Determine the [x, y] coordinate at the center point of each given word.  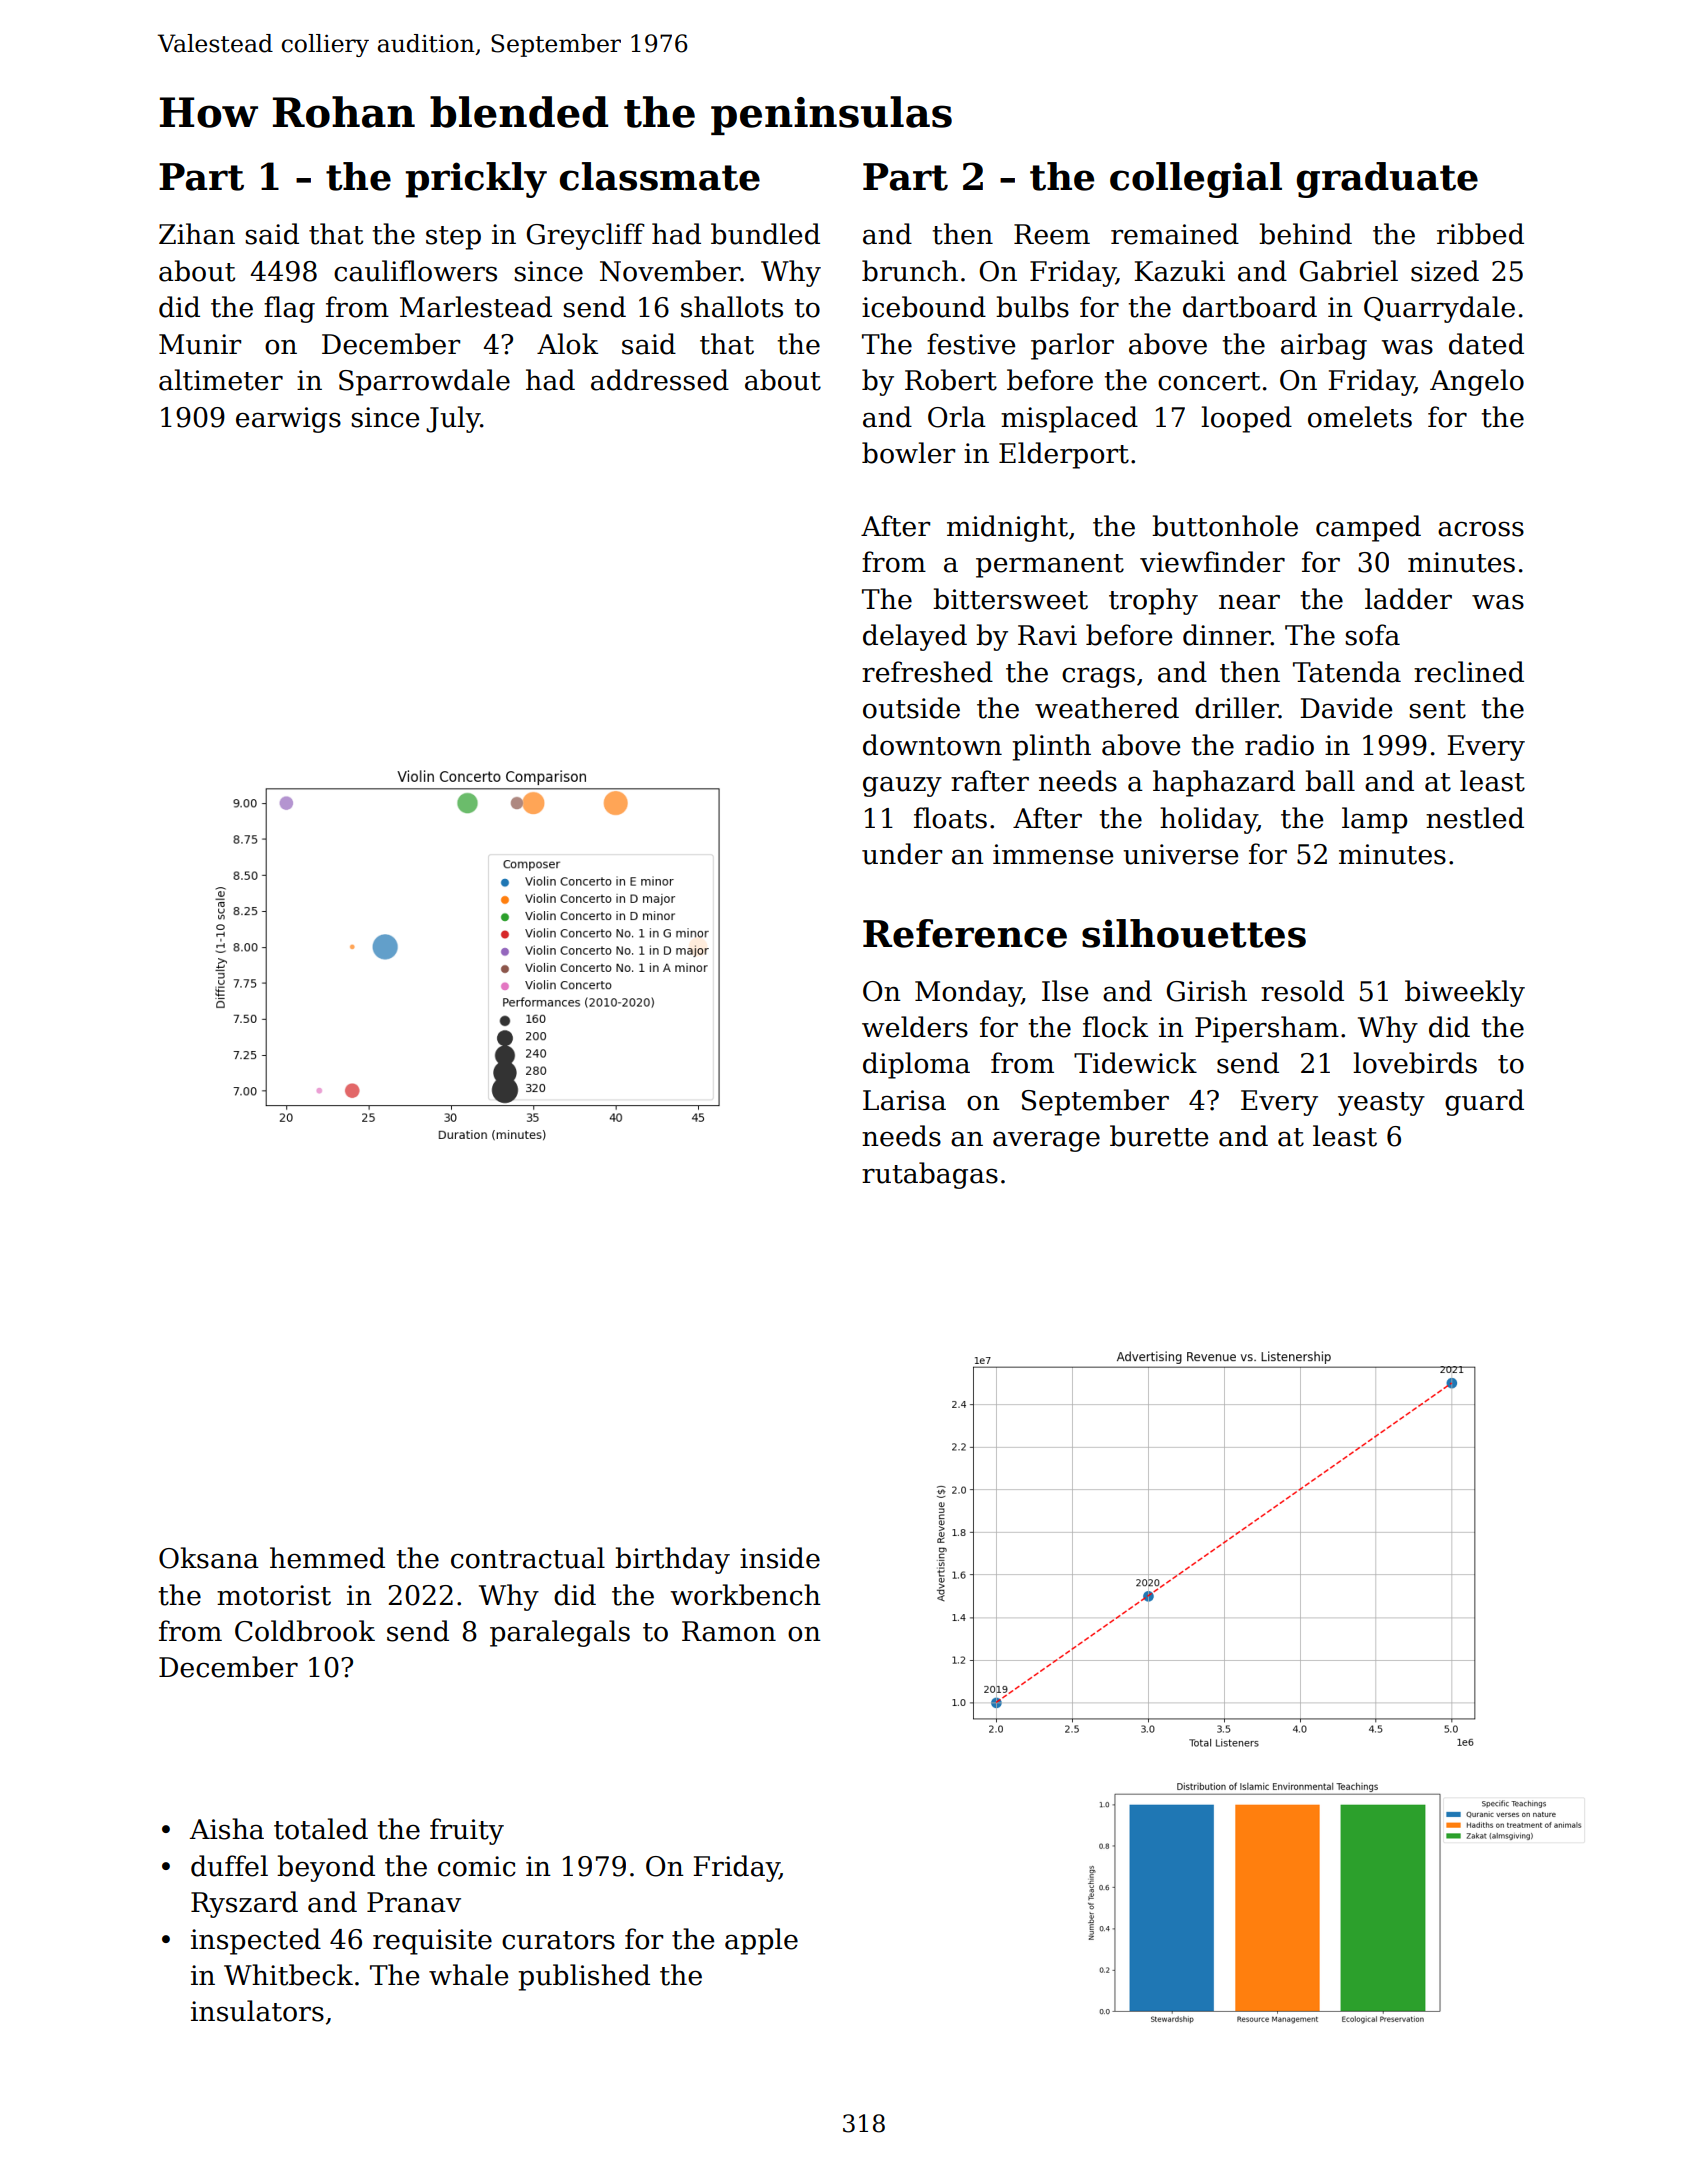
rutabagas [930, 1175]
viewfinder [1212, 562]
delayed [915, 637]
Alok [567, 344]
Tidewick [1135, 1063]
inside [780, 1558]
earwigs [288, 420]
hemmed [327, 1558]
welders [915, 1027]
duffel [229, 1866]
